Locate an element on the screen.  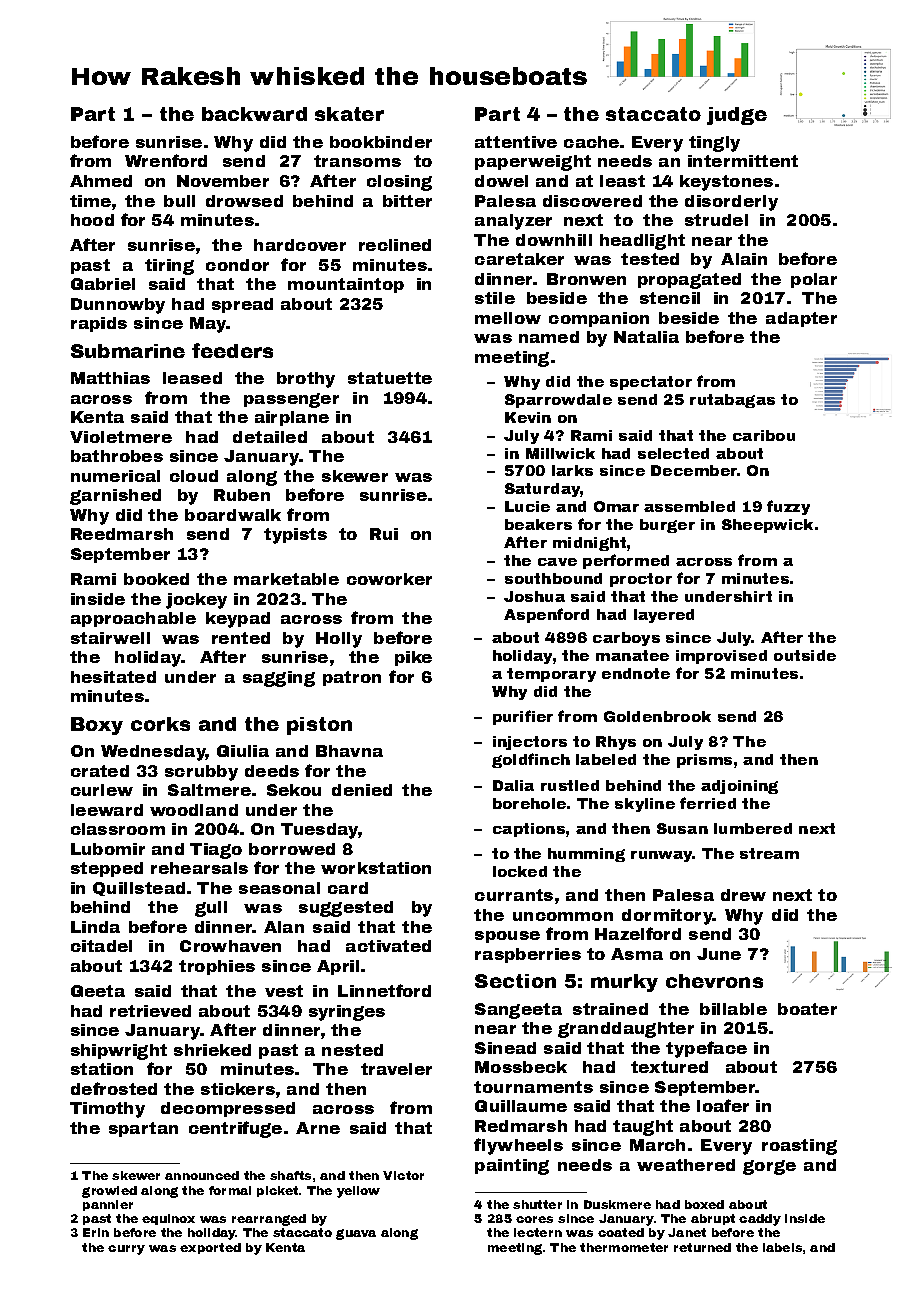
skater is located at coordinates (349, 114).
